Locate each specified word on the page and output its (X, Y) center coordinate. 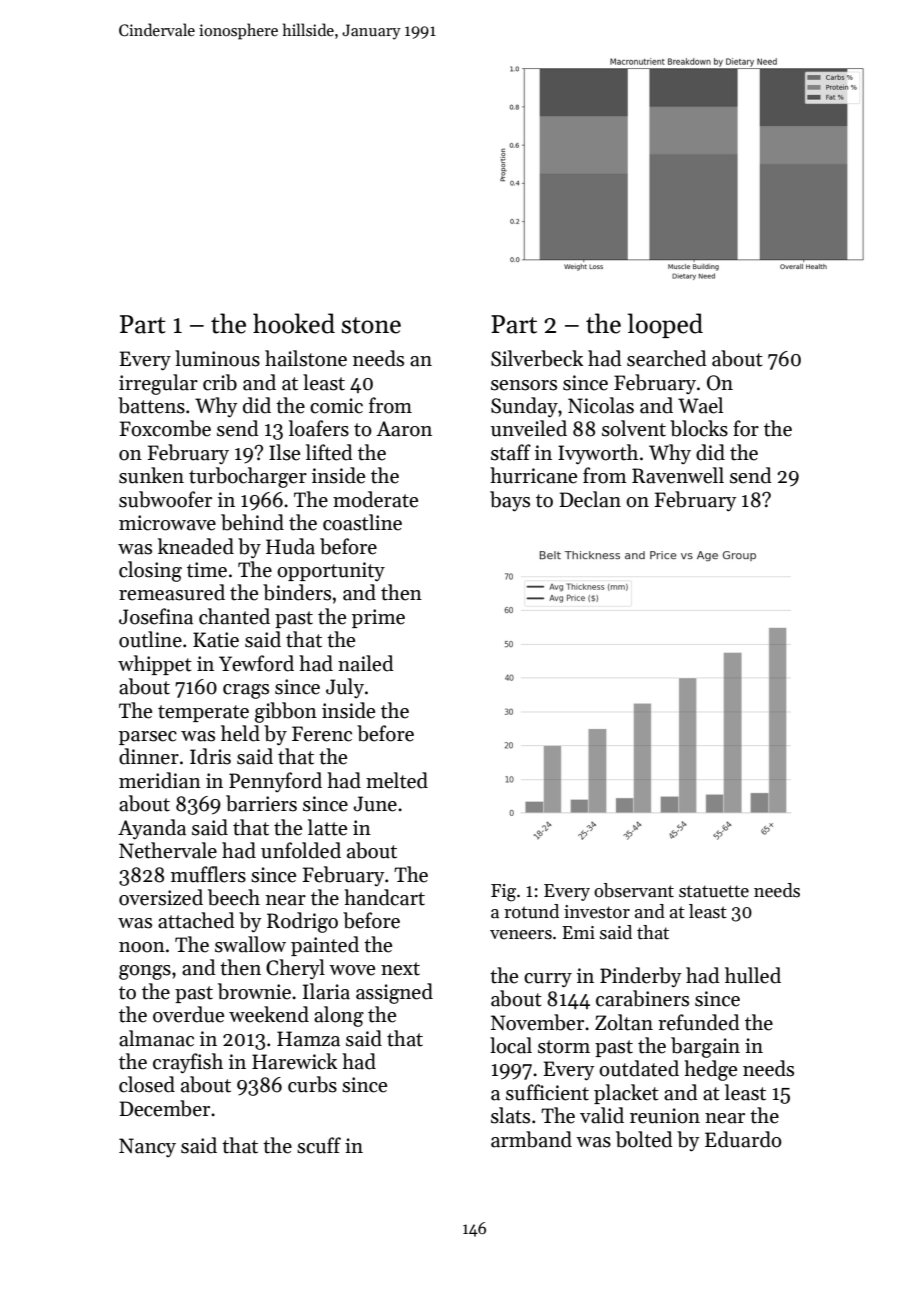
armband (531, 1139)
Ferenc (322, 734)
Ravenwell (678, 475)
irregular (158, 384)
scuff (319, 1145)
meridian (160, 780)
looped (665, 325)
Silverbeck (537, 358)
